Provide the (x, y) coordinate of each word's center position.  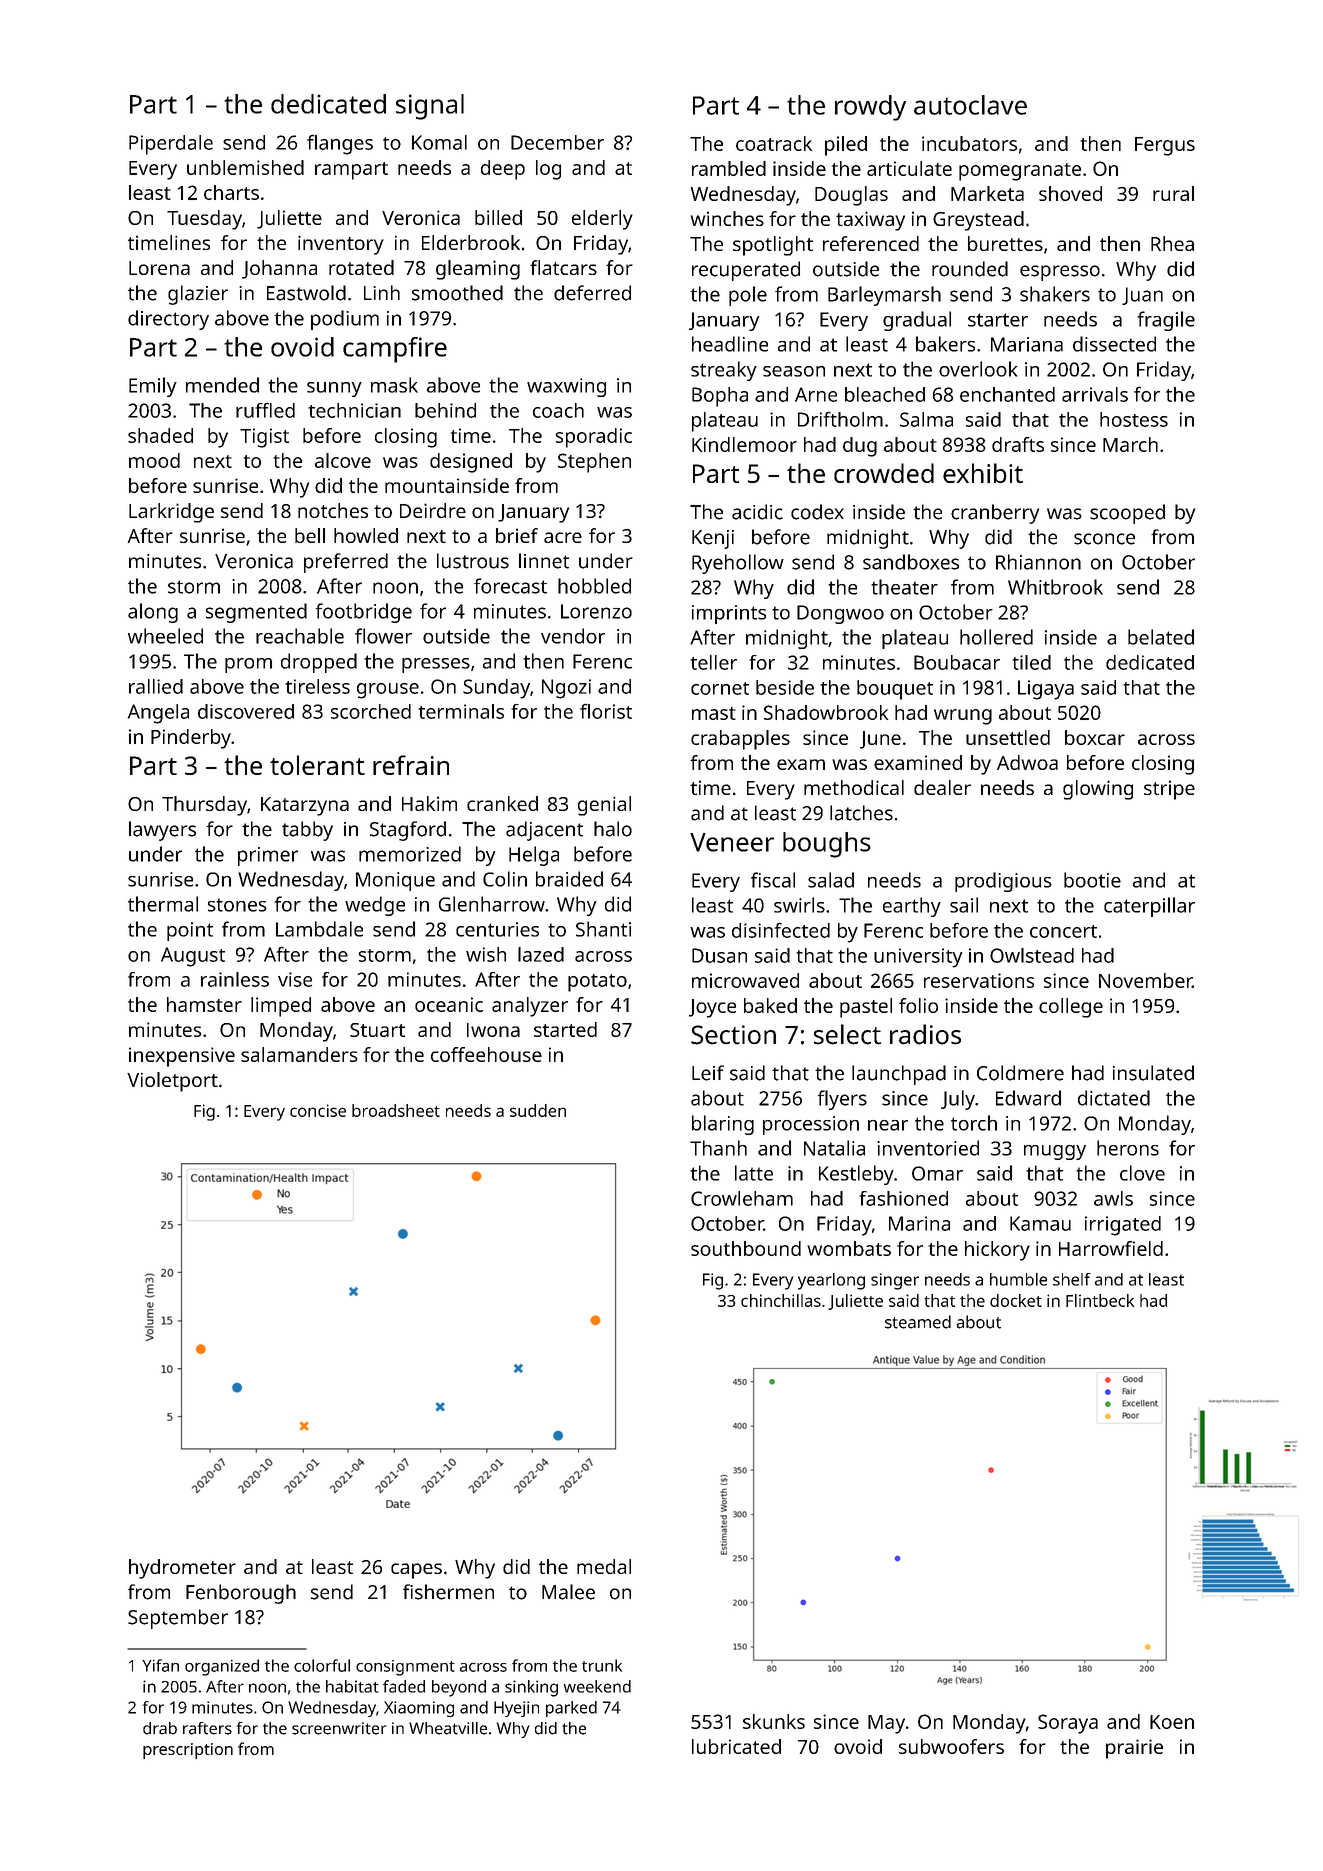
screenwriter (339, 1728)
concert (1063, 931)
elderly (602, 220)
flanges (340, 144)
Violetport (172, 1082)
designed (471, 463)
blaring (723, 1125)
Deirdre (433, 510)
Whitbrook (1055, 587)
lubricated (736, 1746)
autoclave (970, 105)
